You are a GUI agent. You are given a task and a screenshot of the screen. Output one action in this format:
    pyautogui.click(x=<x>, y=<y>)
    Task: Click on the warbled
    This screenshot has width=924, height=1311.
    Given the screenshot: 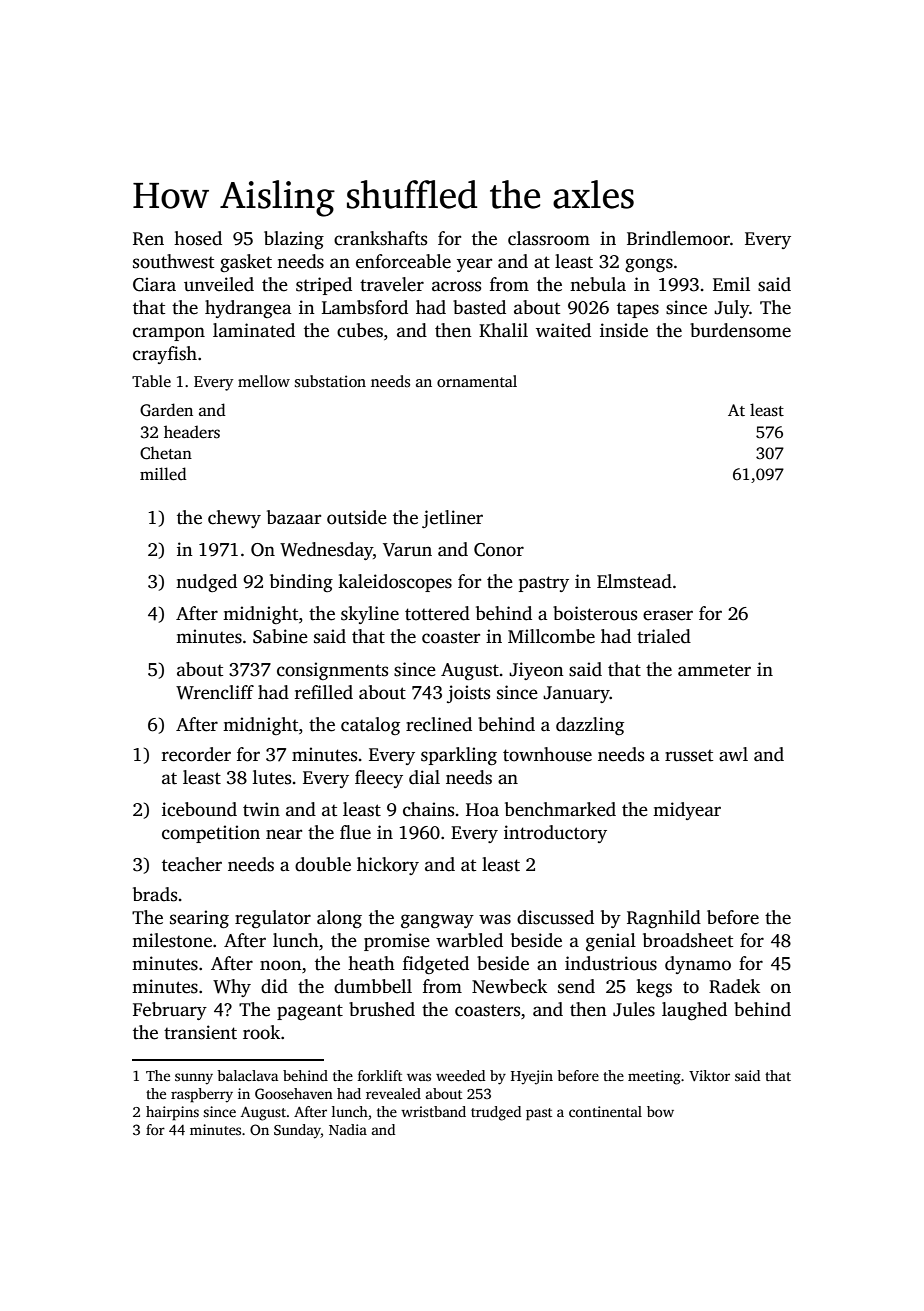 What is the action you would take?
    pyautogui.click(x=469, y=940)
